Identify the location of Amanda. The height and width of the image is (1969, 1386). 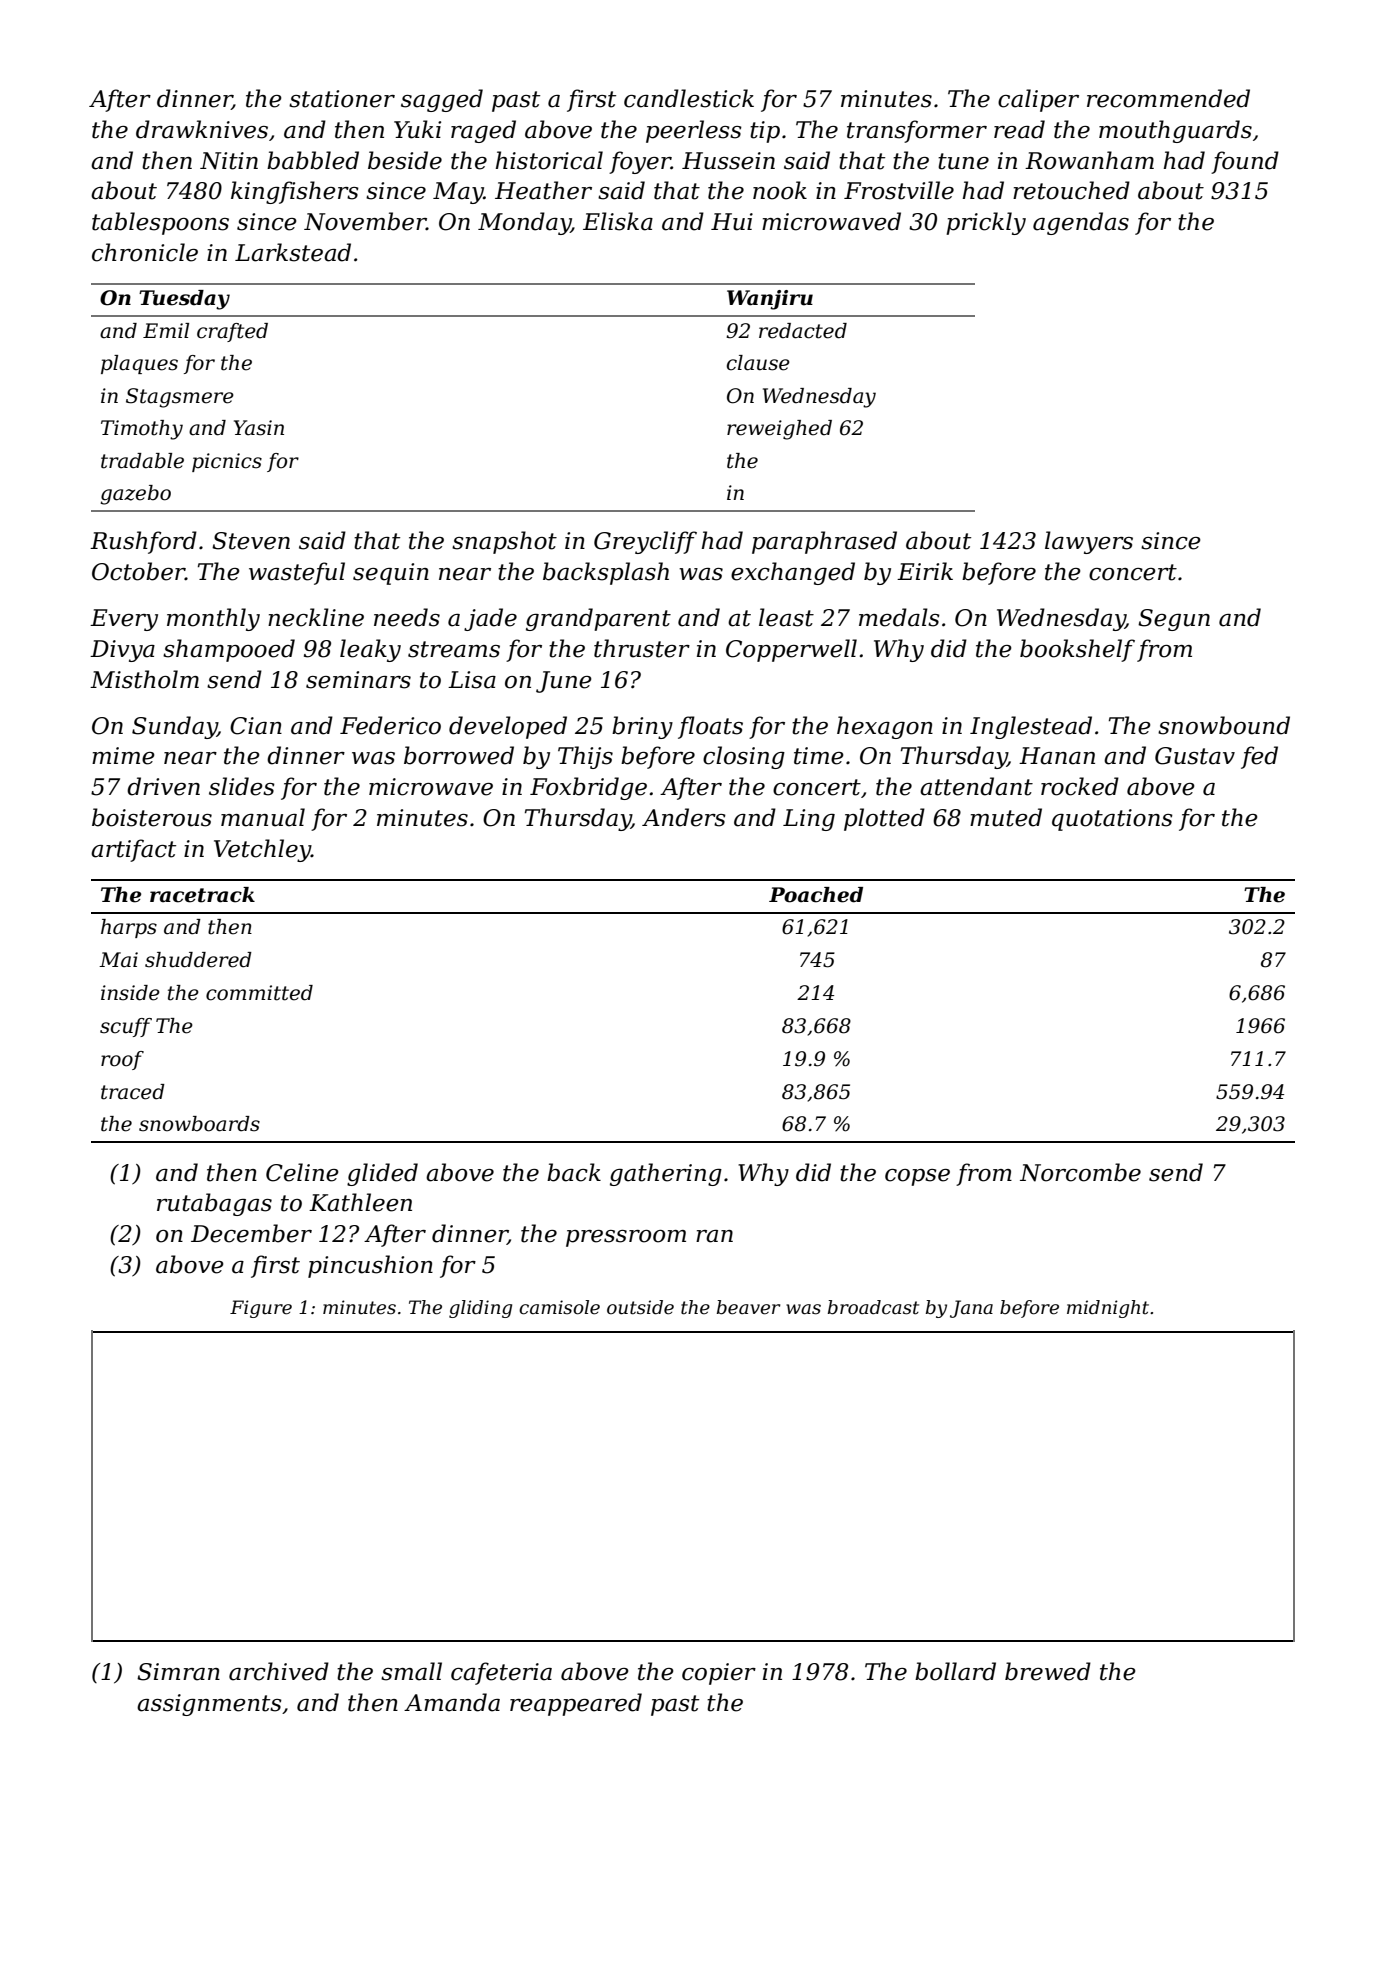
(452, 1702).
